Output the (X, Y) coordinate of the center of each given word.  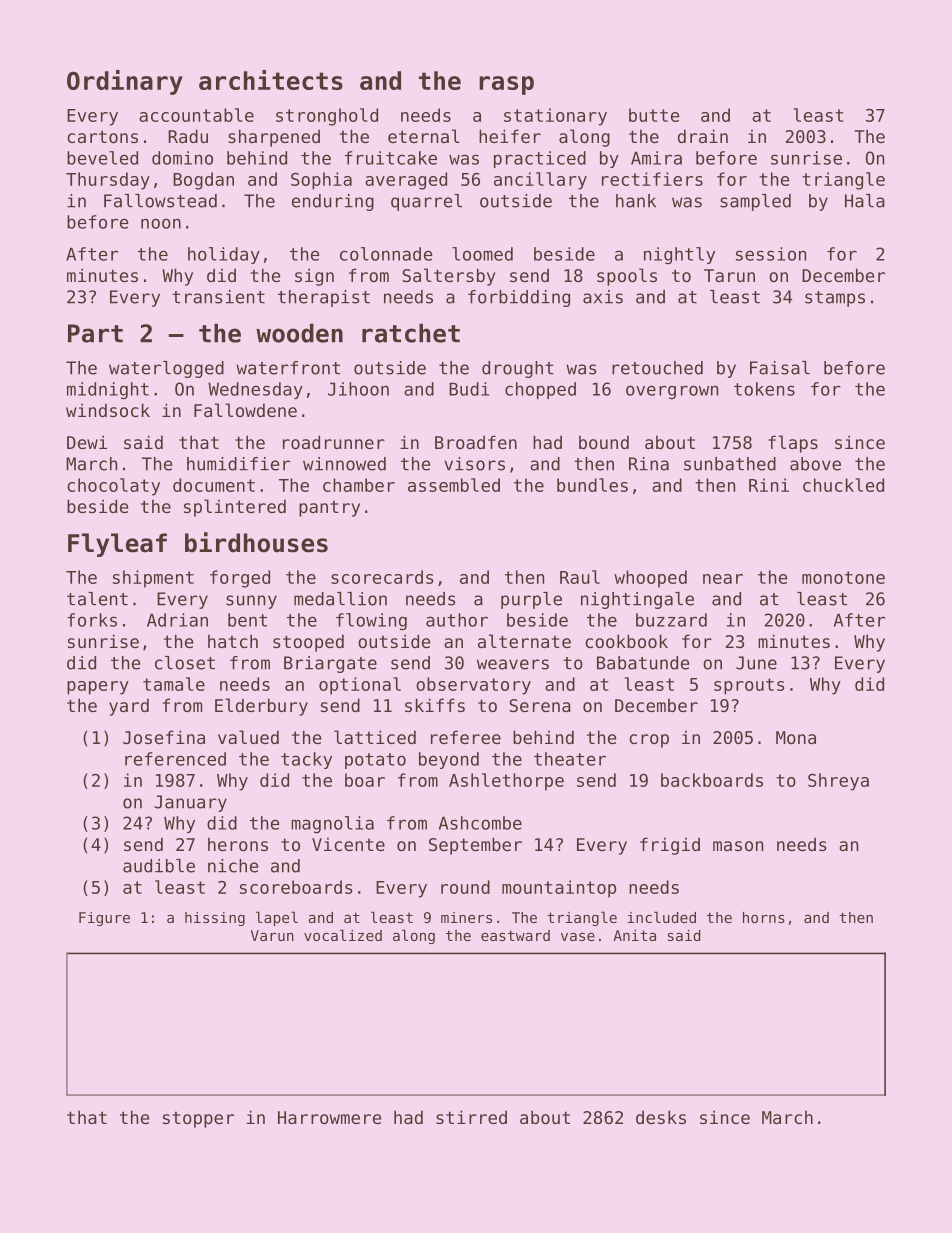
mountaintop (559, 889)
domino (182, 158)
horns (764, 917)
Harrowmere (329, 1117)
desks (661, 1117)
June (756, 663)
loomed (482, 254)
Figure (104, 919)
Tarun (729, 275)
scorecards (382, 577)
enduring (333, 202)
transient (218, 297)
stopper (198, 1120)
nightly (679, 255)
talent (97, 599)
